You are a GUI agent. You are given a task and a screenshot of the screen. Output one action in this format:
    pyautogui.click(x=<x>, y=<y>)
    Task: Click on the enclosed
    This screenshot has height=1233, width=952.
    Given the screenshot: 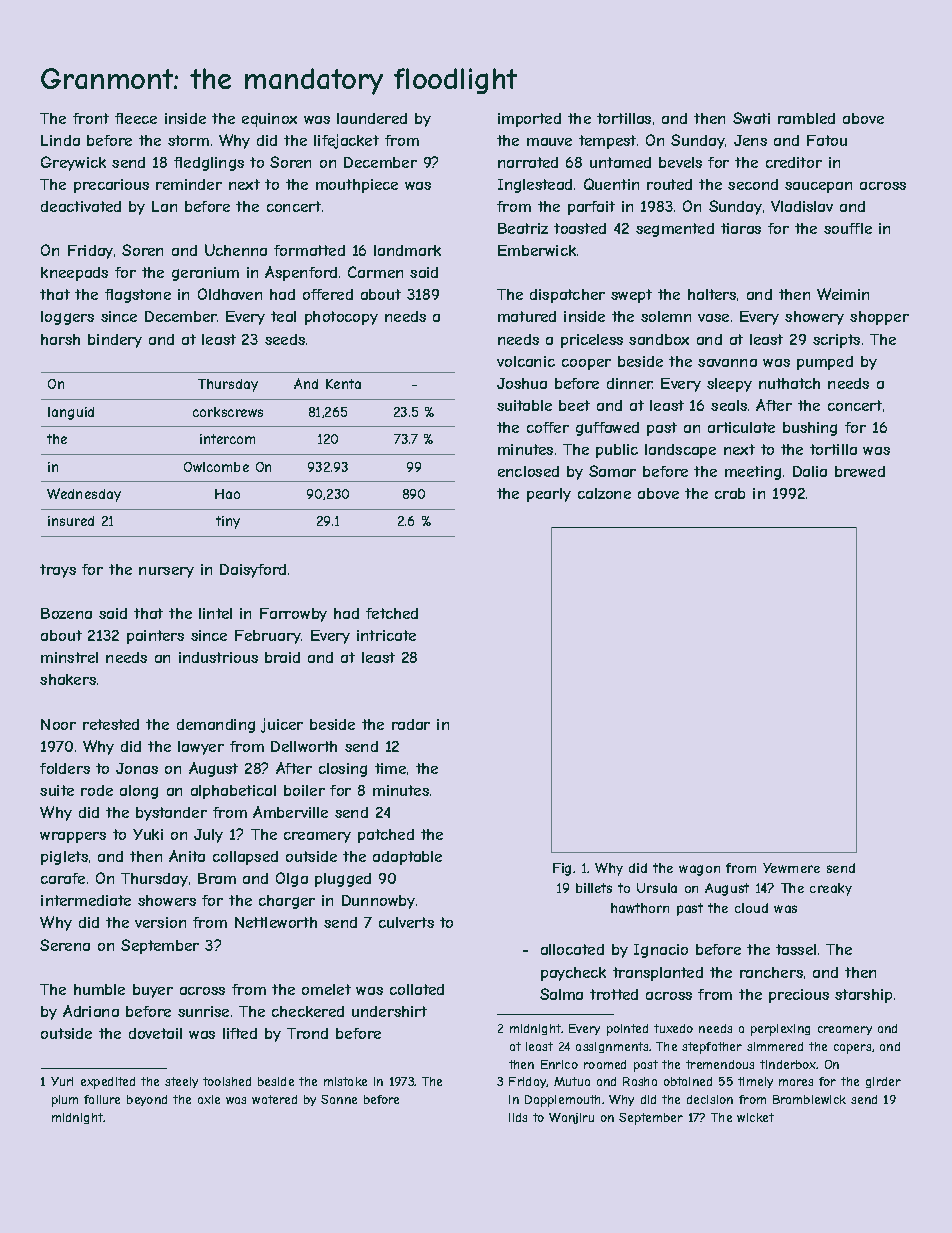 What is the action you would take?
    pyautogui.click(x=528, y=471)
